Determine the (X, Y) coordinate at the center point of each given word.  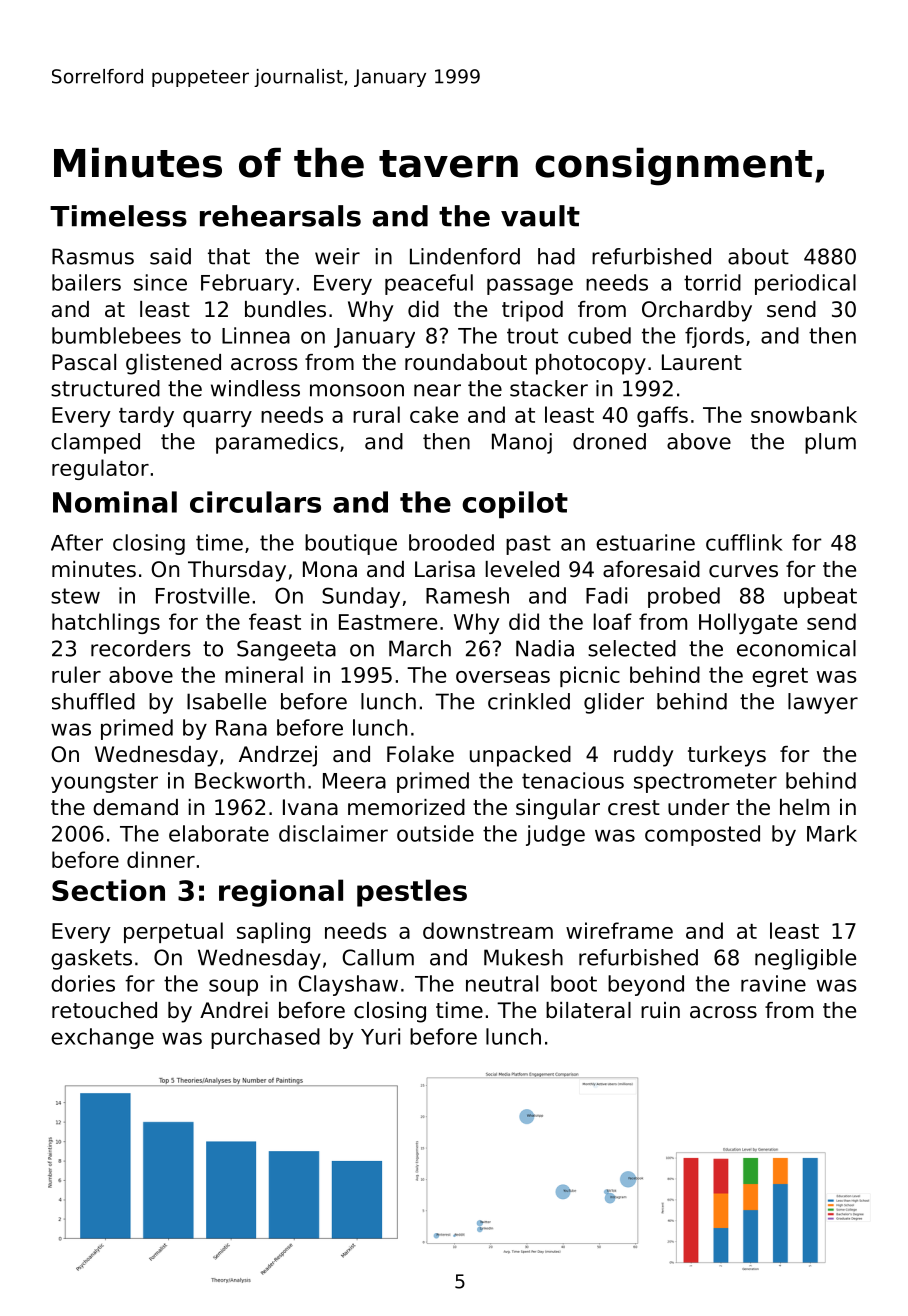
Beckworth (250, 780)
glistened (173, 364)
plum (830, 443)
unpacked (520, 756)
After (77, 542)
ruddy (643, 756)
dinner (161, 859)
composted (702, 835)
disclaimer (333, 833)
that (229, 256)
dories (83, 983)
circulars (255, 502)
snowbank (804, 414)
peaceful (429, 284)
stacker (549, 388)
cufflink (744, 542)
